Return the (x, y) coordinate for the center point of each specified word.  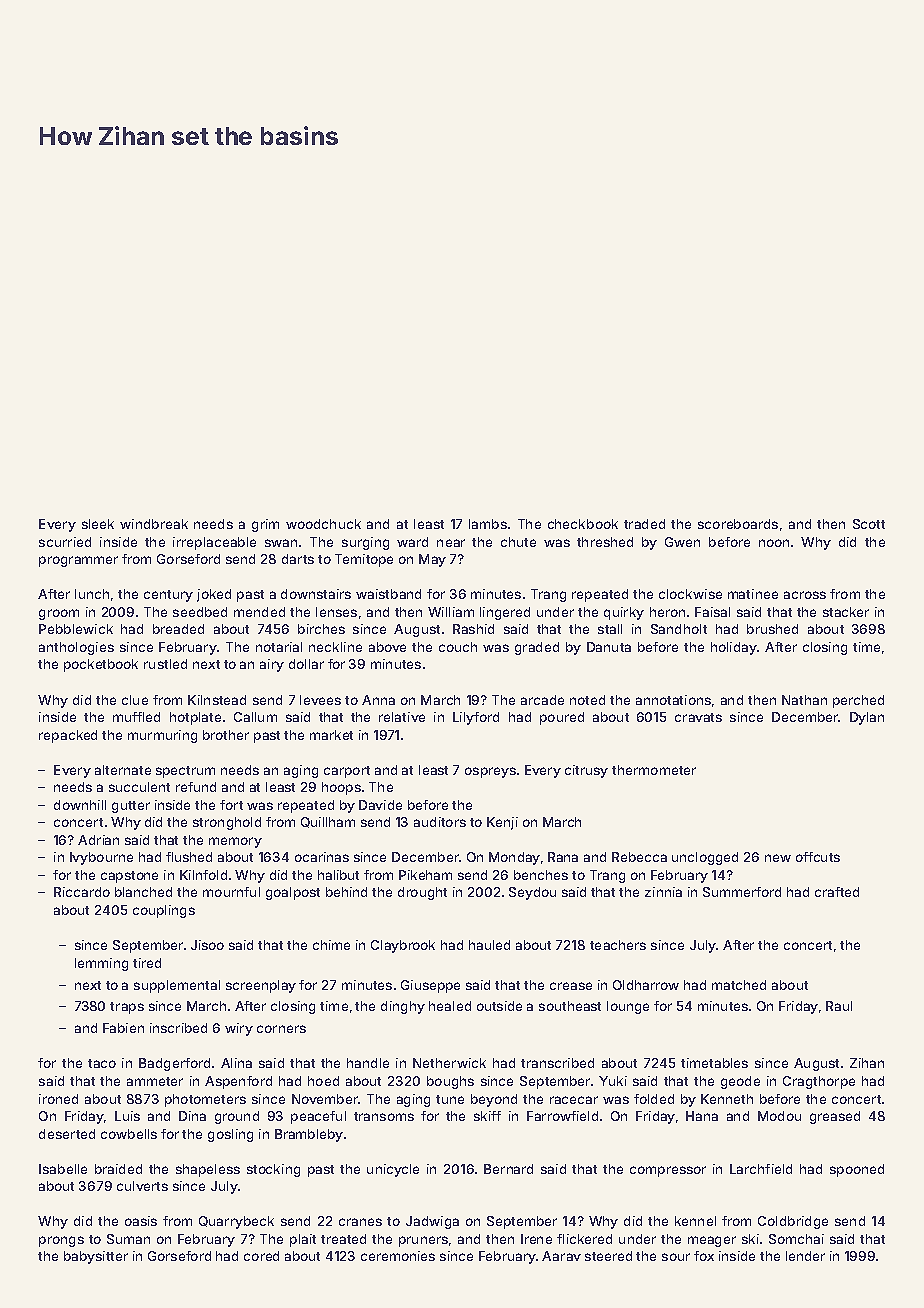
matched (739, 985)
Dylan (867, 718)
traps (127, 1008)
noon (774, 543)
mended (259, 612)
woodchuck (323, 524)
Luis (127, 1116)
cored (261, 1256)
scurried (65, 542)
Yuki (613, 1081)
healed (450, 1006)
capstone (129, 877)
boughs (450, 1082)
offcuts (818, 857)
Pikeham (425, 875)
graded (537, 648)
